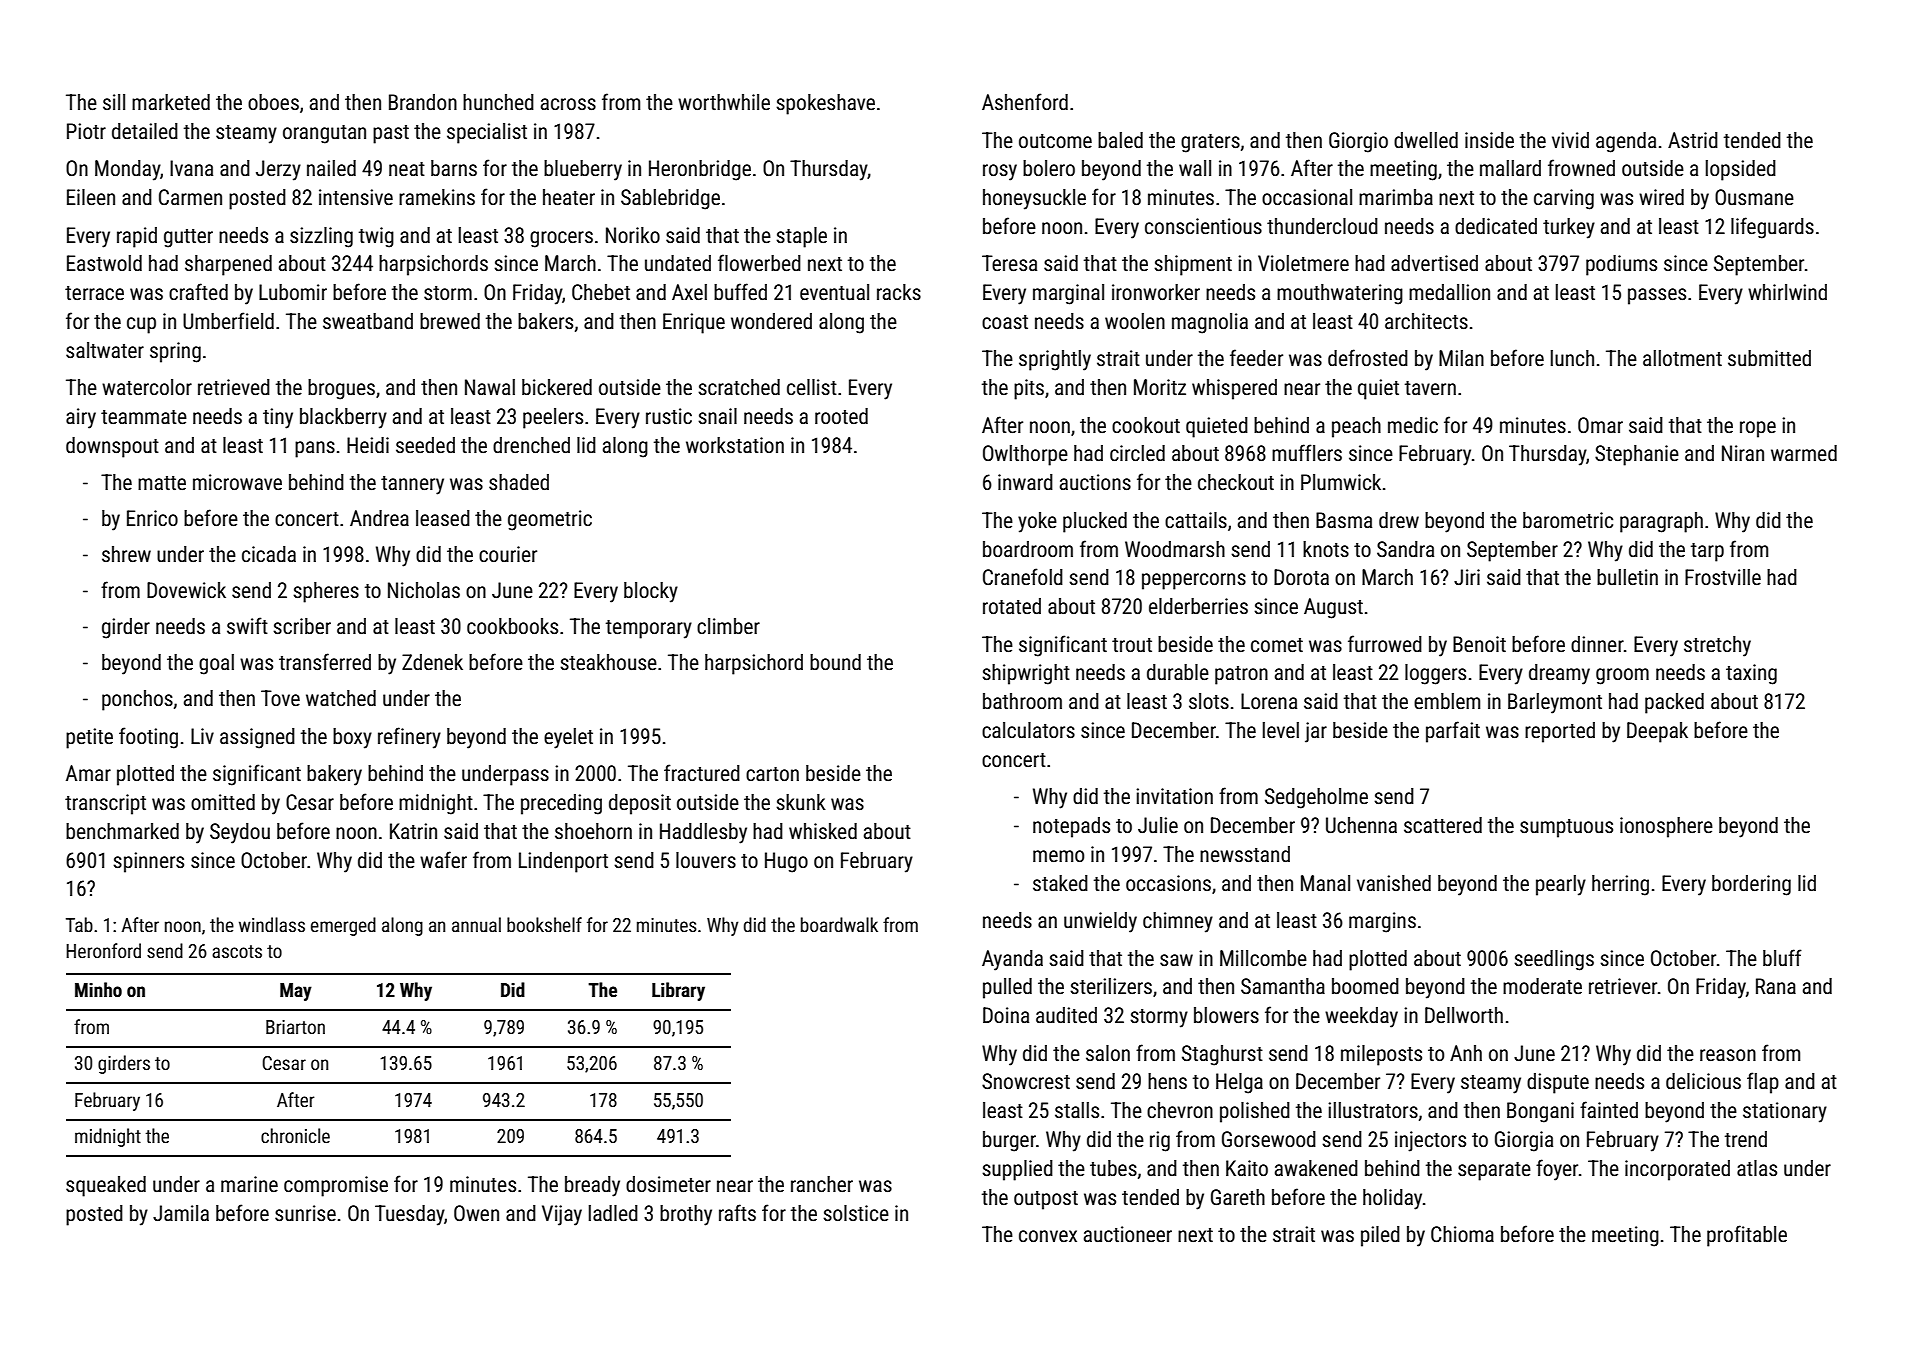 This image has width=1905, height=1347. I want to click on Snowcrest, so click(1026, 1081).
